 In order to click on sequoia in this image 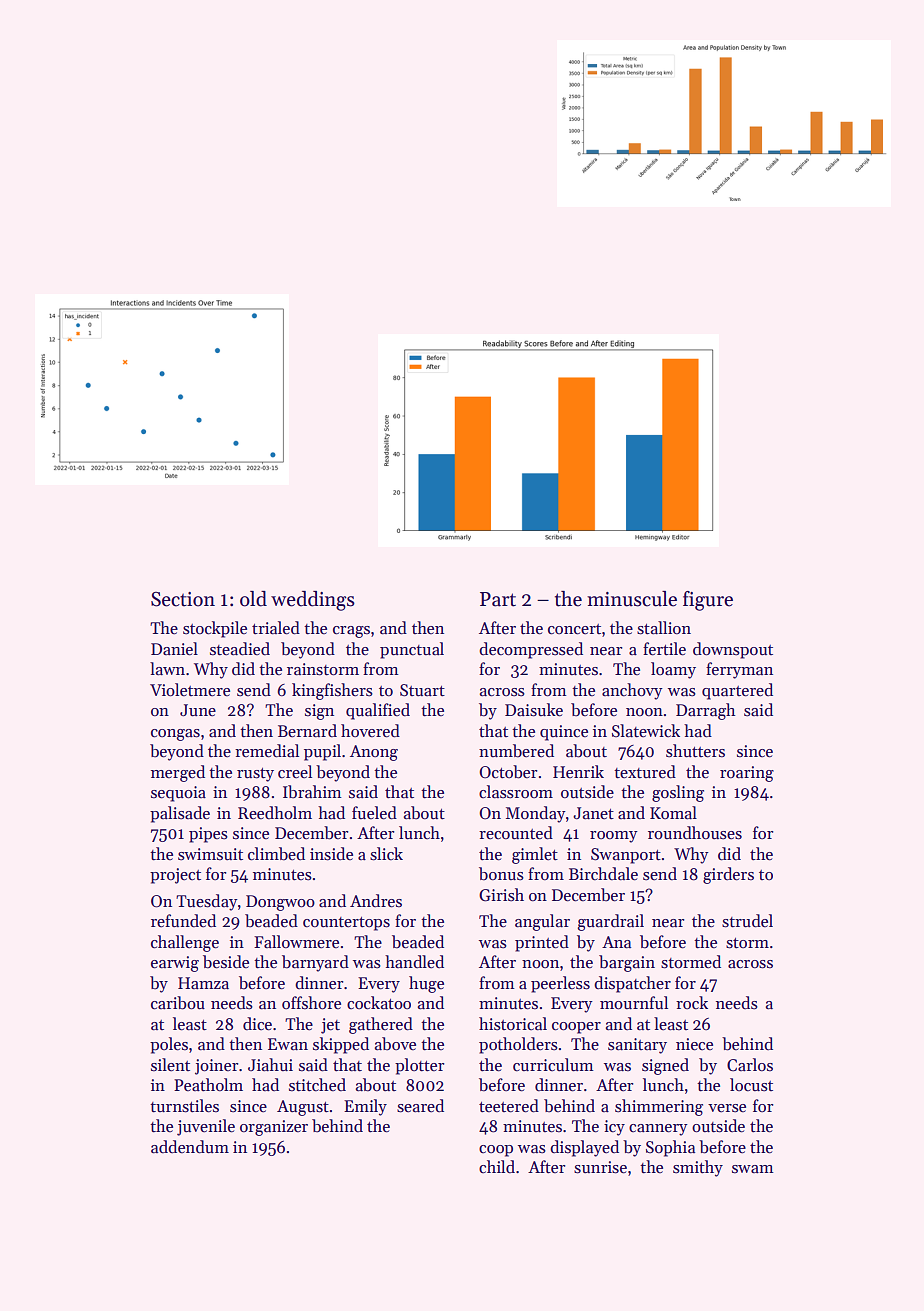, I will do `click(178, 794)`.
